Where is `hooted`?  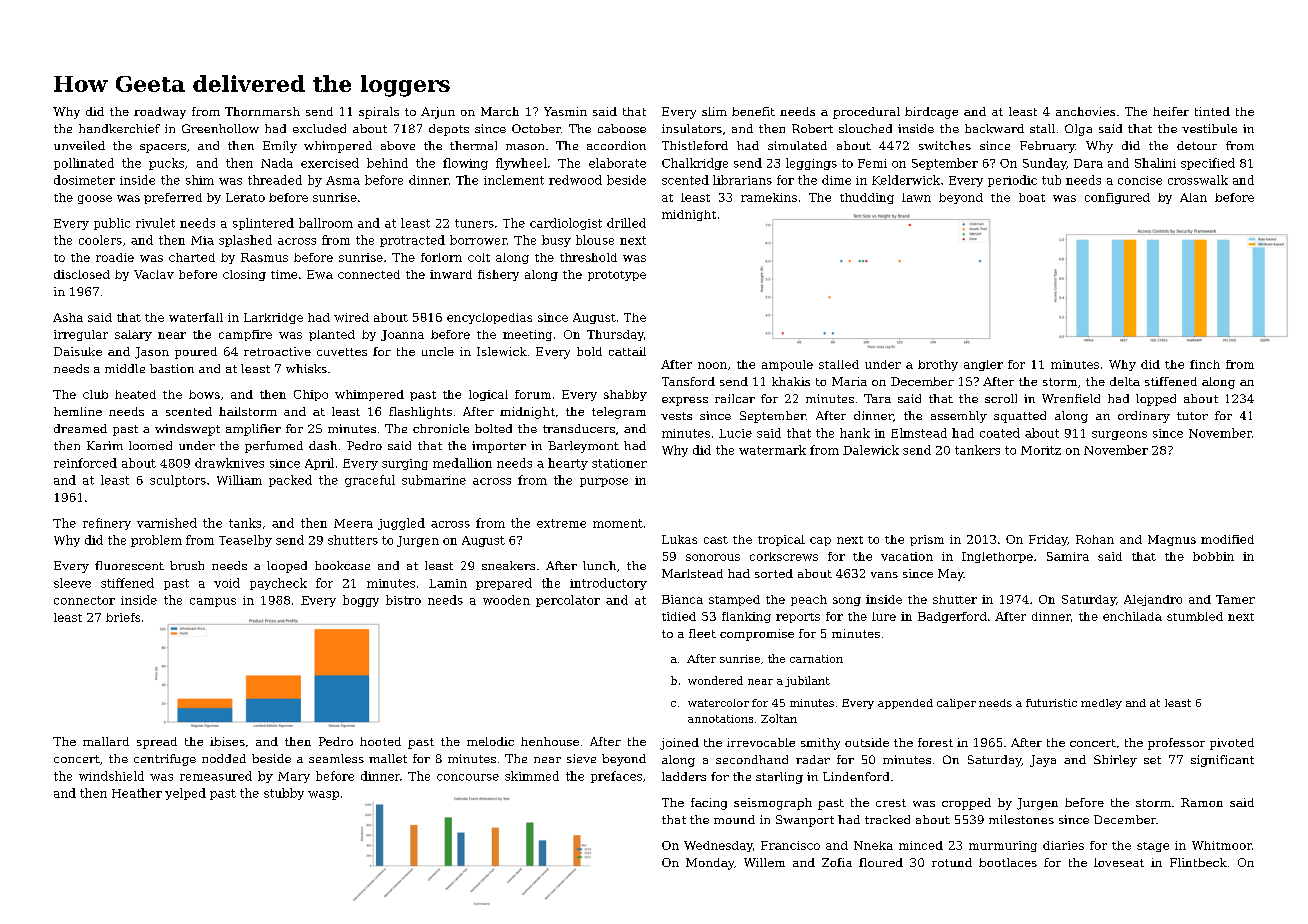 hooted is located at coordinates (380, 741).
